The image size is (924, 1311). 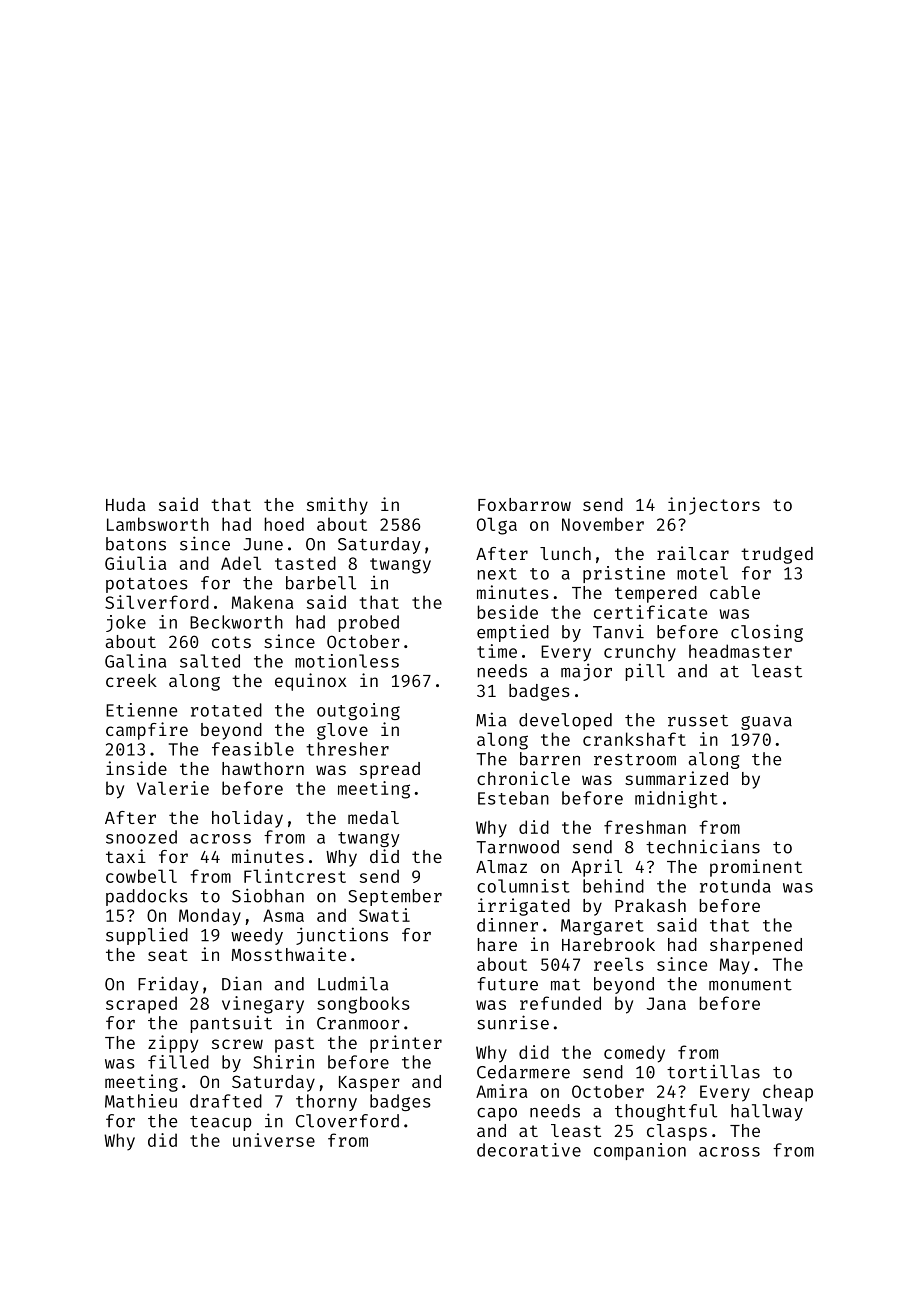 What do you see at coordinates (289, 954) in the screenshot?
I see `Mossthwaite` at bounding box center [289, 954].
